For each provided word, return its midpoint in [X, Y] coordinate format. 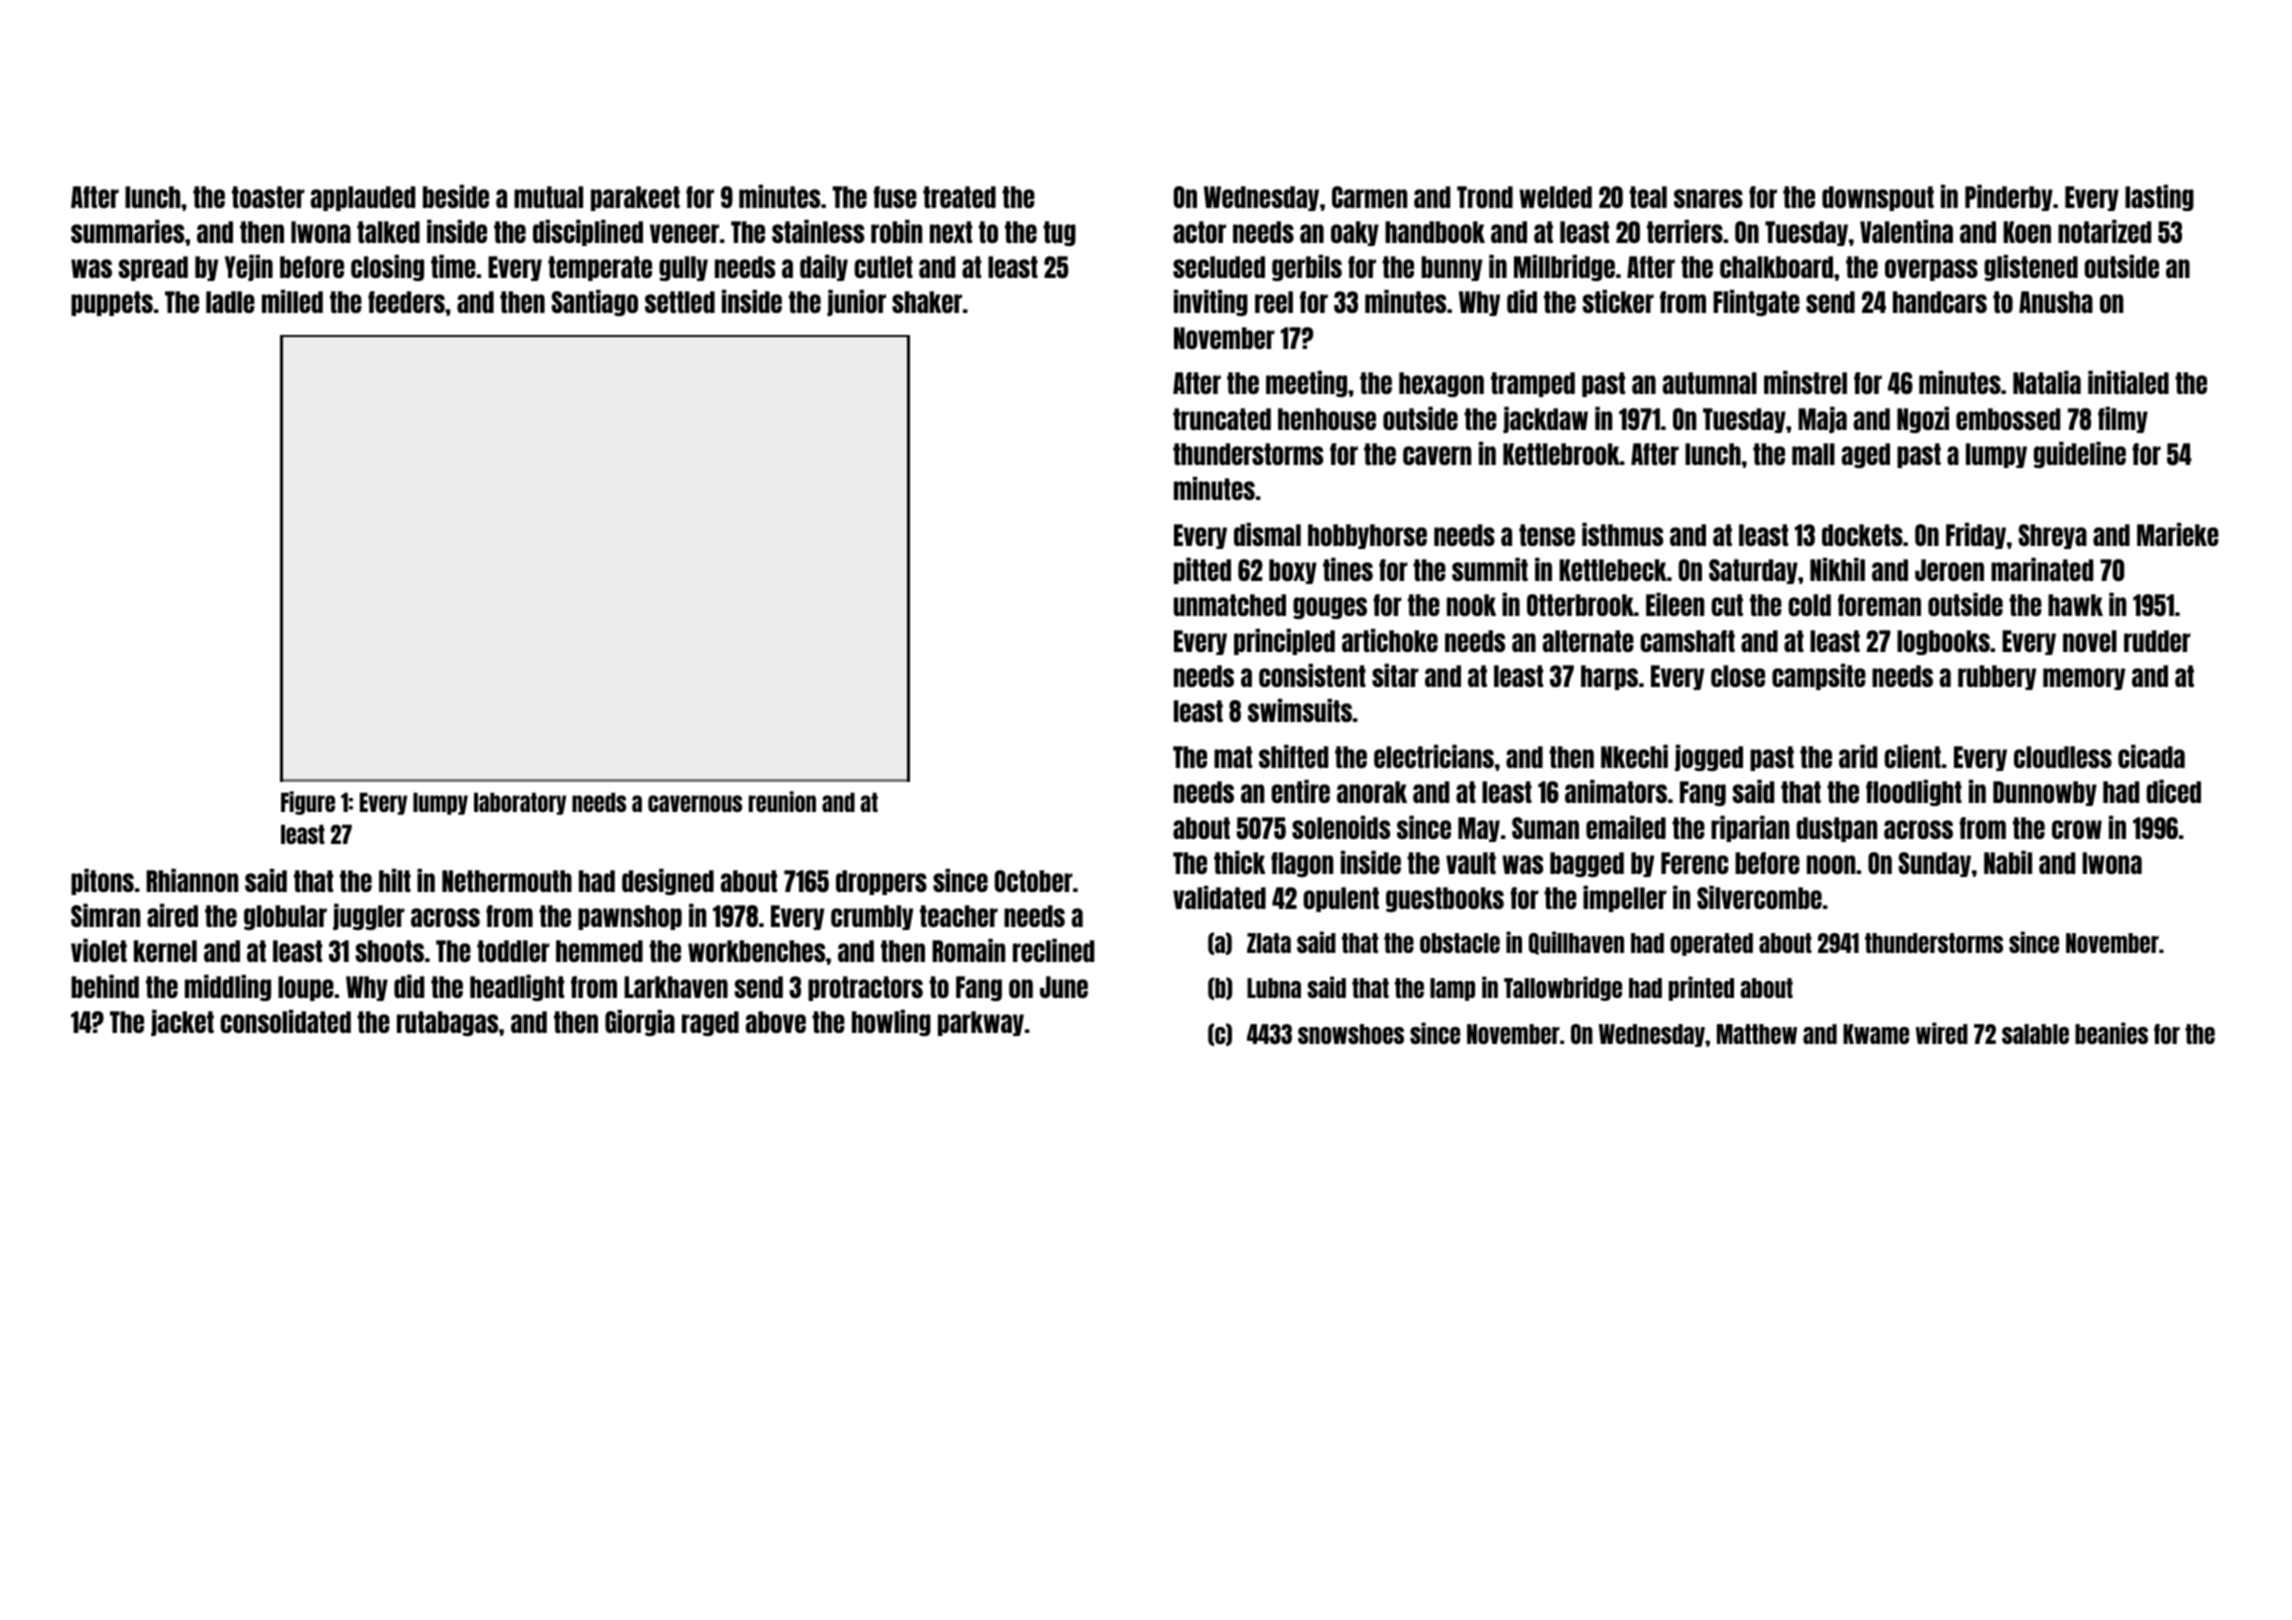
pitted [1202, 571]
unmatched [1230, 605]
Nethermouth [507, 881]
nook [1471, 605]
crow [2077, 829]
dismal [1267, 534]
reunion [782, 801]
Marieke [2178, 534]
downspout [1878, 198]
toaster [268, 197]
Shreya [2053, 536]
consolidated [285, 1021]
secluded [1219, 267]
